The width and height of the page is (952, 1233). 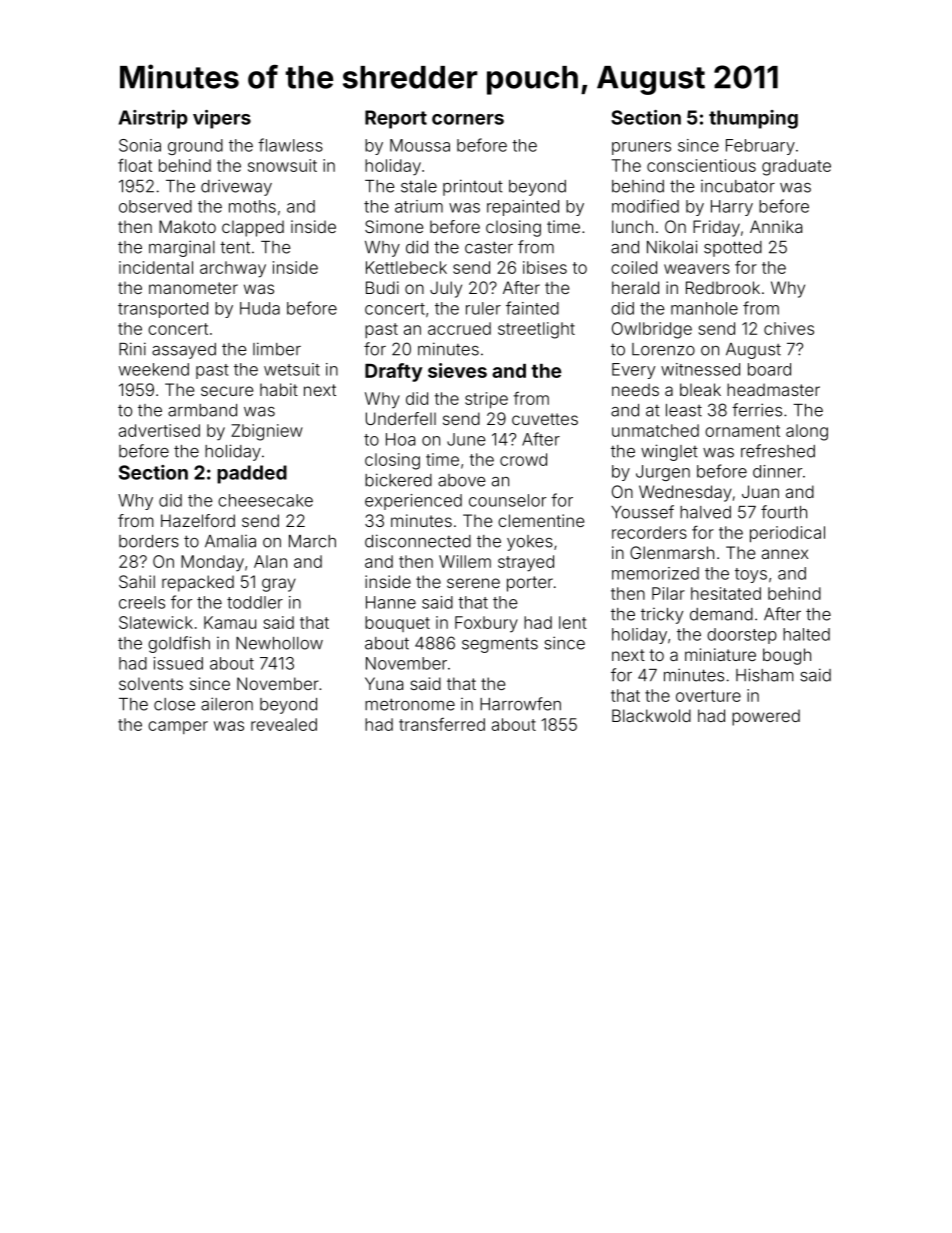 What do you see at coordinates (796, 167) in the page?
I see `graduate` at bounding box center [796, 167].
